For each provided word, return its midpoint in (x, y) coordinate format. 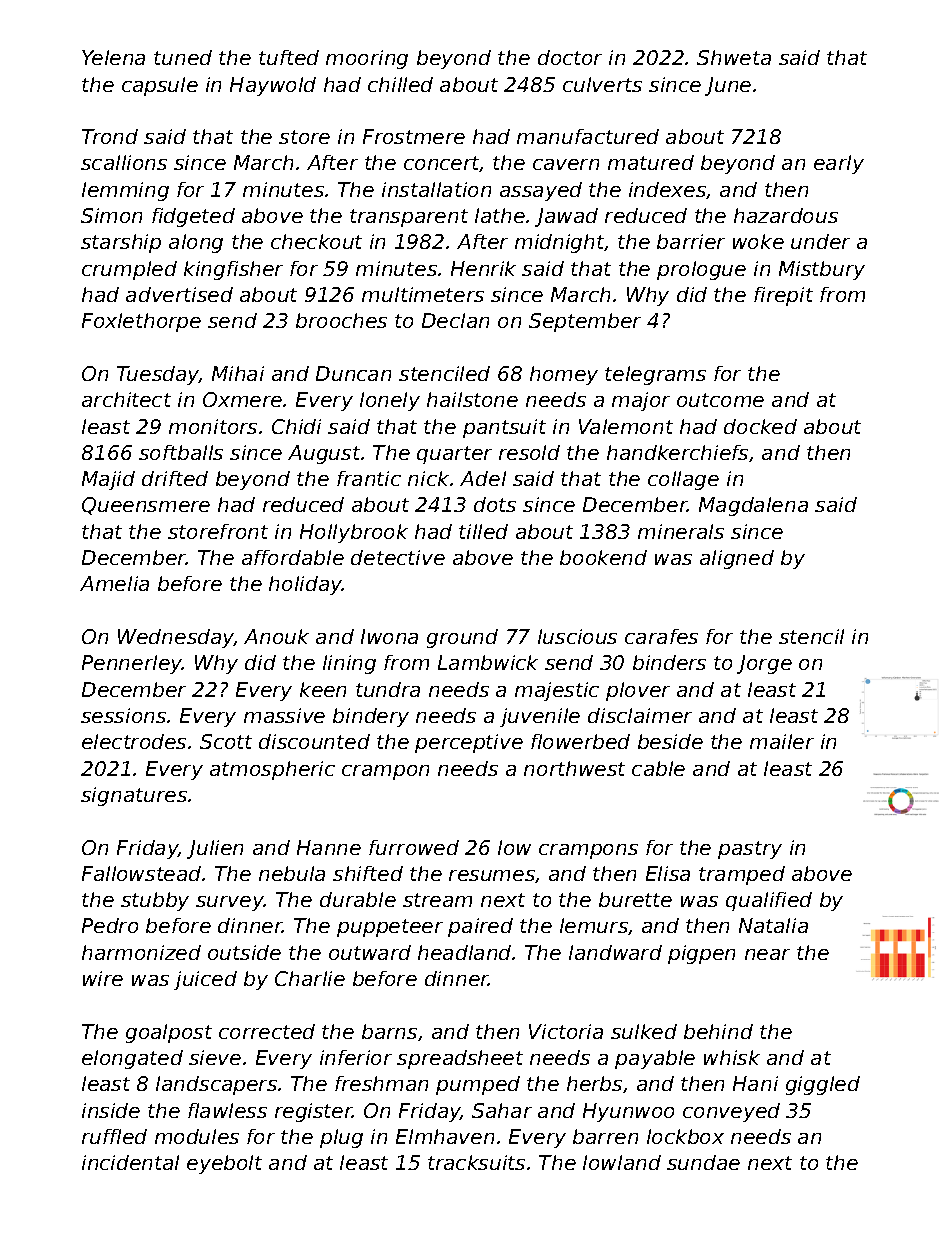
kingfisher (233, 270)
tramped (742, 875)
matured (651, 162)
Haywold (273, 86)
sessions (123, 715)
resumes (492, 875)
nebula (292, 873)
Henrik (483, 268)
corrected (267, 1031)
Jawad (566, 217)
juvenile (540, 717)
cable (658, 768)
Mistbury (822, 270)
